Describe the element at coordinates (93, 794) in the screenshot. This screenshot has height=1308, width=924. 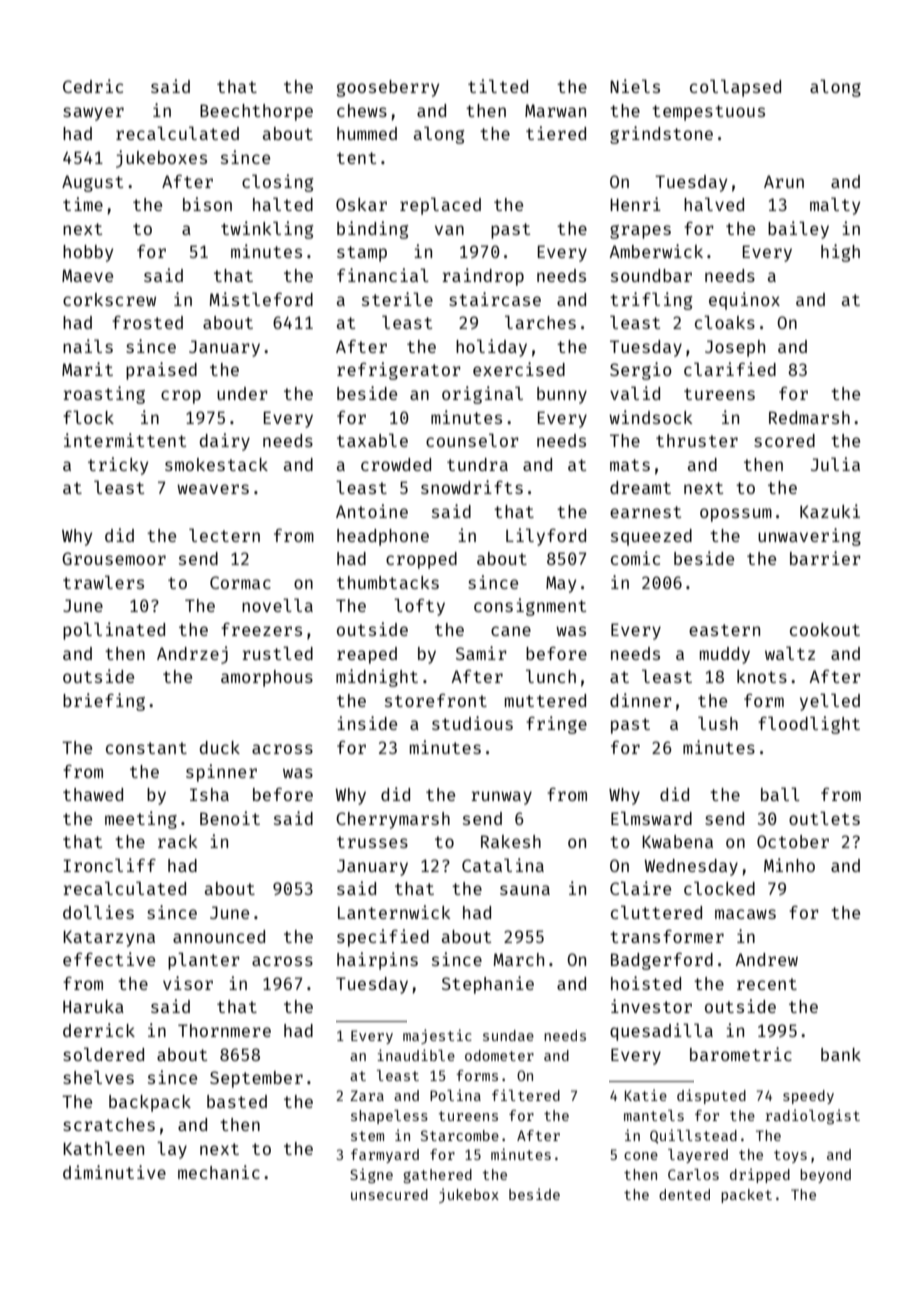
I see `thawed` at that location.
